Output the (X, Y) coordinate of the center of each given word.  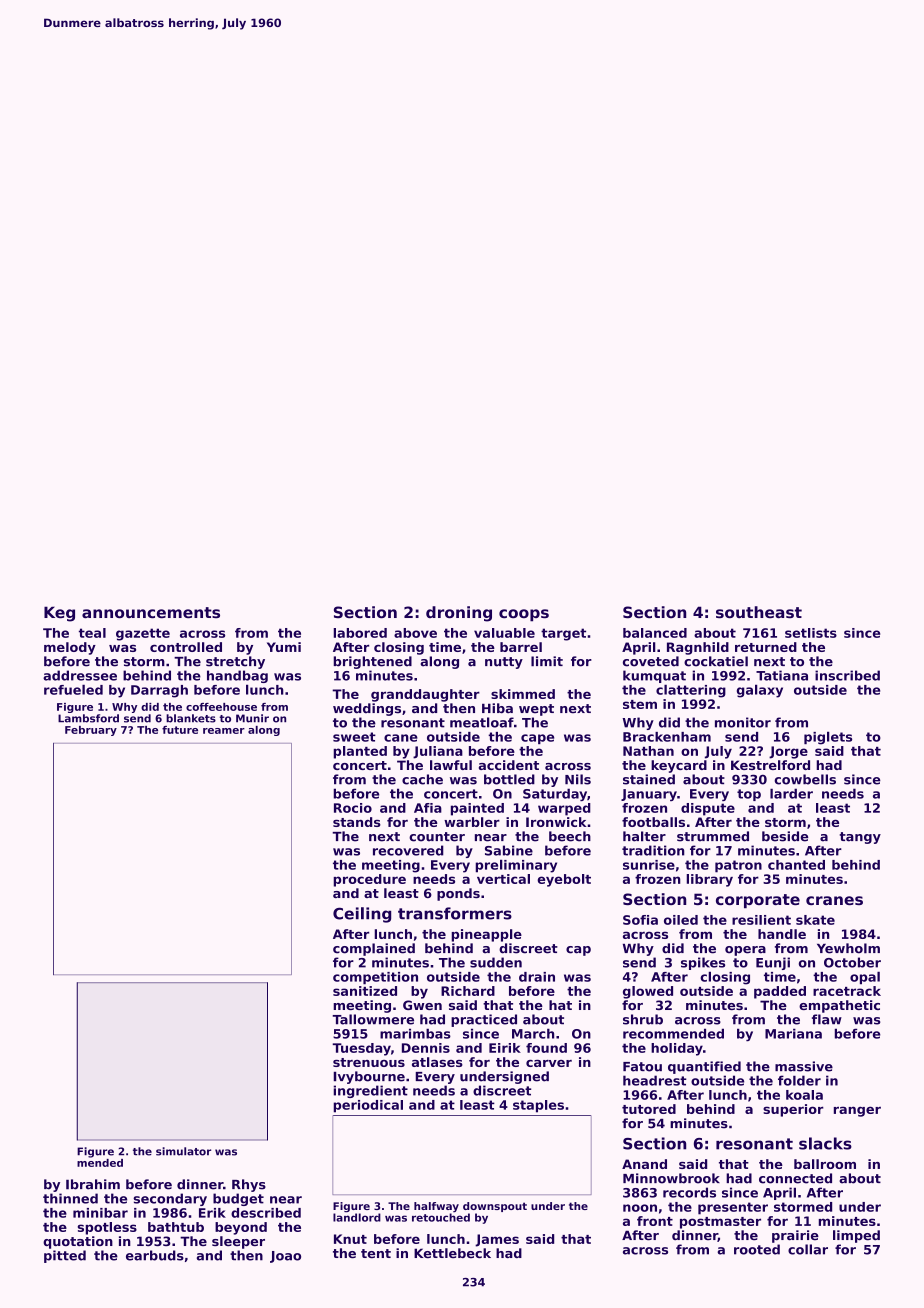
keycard (679, 766)
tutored (649, 1109)
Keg (59, 614)
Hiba (497, 708)
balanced (655, 633)
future (180, 730)
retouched (441, 1217)
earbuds (155, 1255)
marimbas (415, 1033)
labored (360, 633)
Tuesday (361, 1049)
